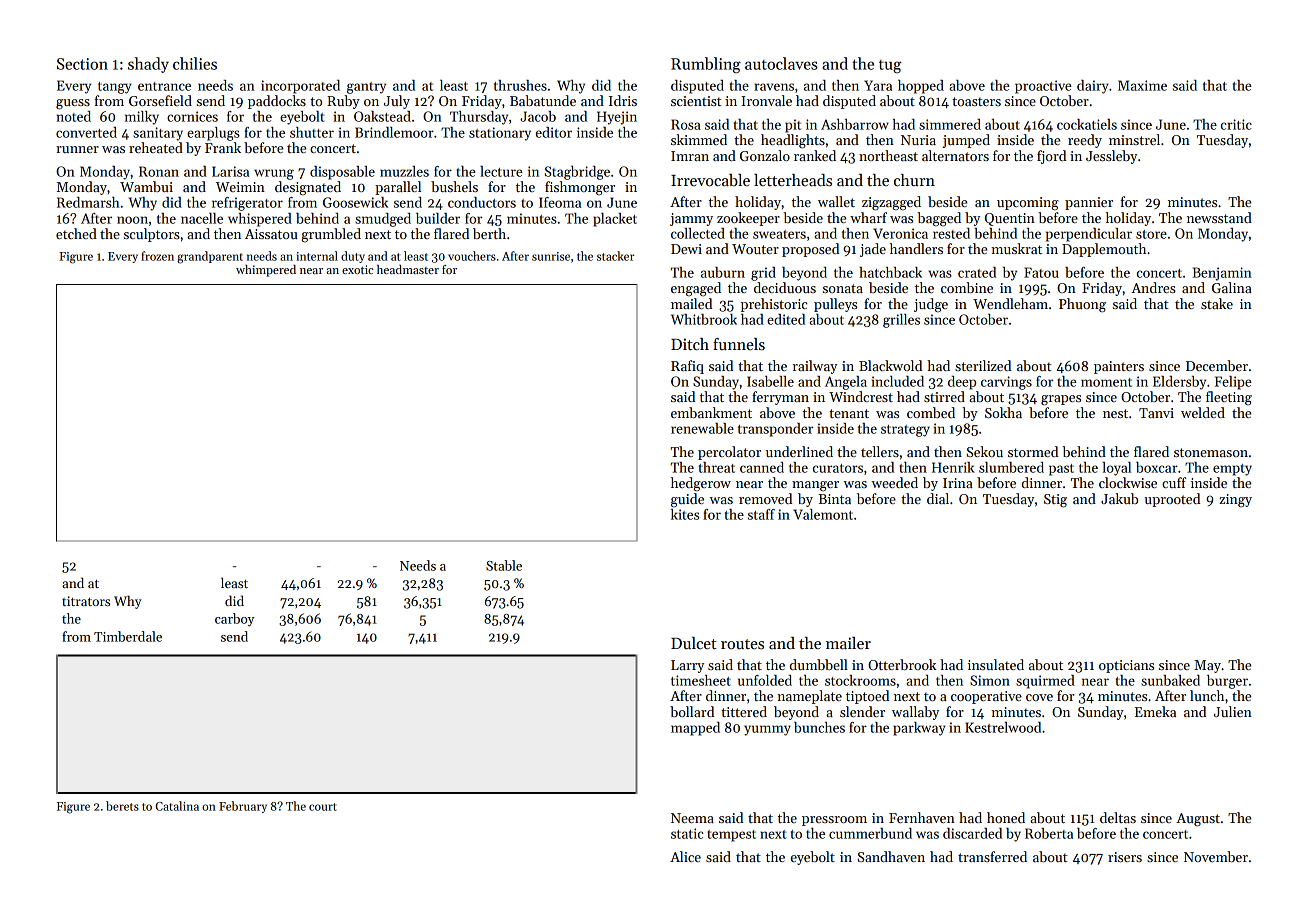 The width and height of the screenshot is (1308, 924). What do you see at coordinates (938, 498) in the screenshot?
I see `dial` at bounding box center [938, 498].
